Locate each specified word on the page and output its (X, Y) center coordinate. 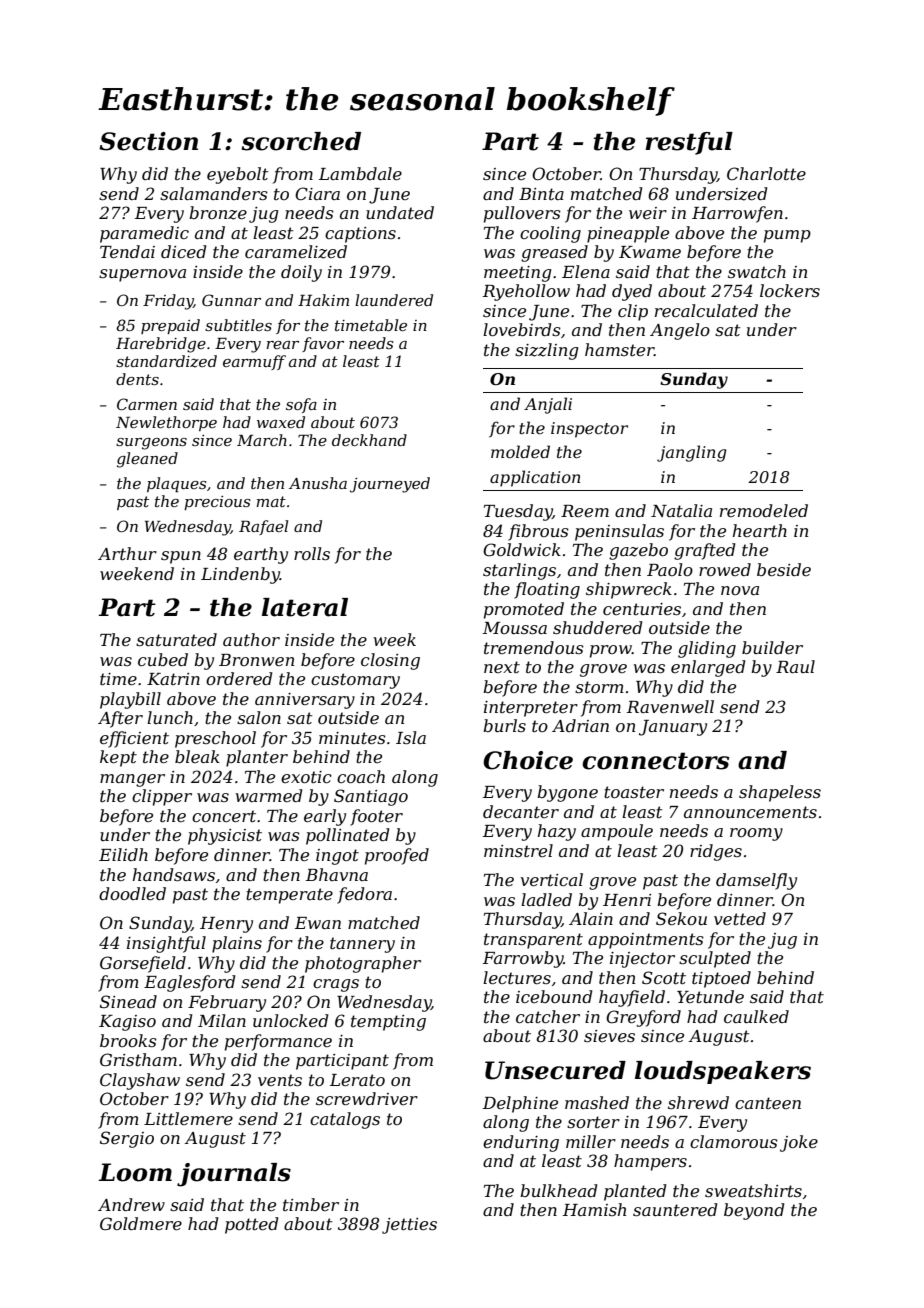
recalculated (706, 310)
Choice (528, 760)
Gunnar (231, 300)
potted (251, 1225)
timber (311, 1204)
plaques (177, 484)
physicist (225, 836)
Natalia (681, 510)
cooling (550, 234)
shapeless (780, 793)
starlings (519, 571)
